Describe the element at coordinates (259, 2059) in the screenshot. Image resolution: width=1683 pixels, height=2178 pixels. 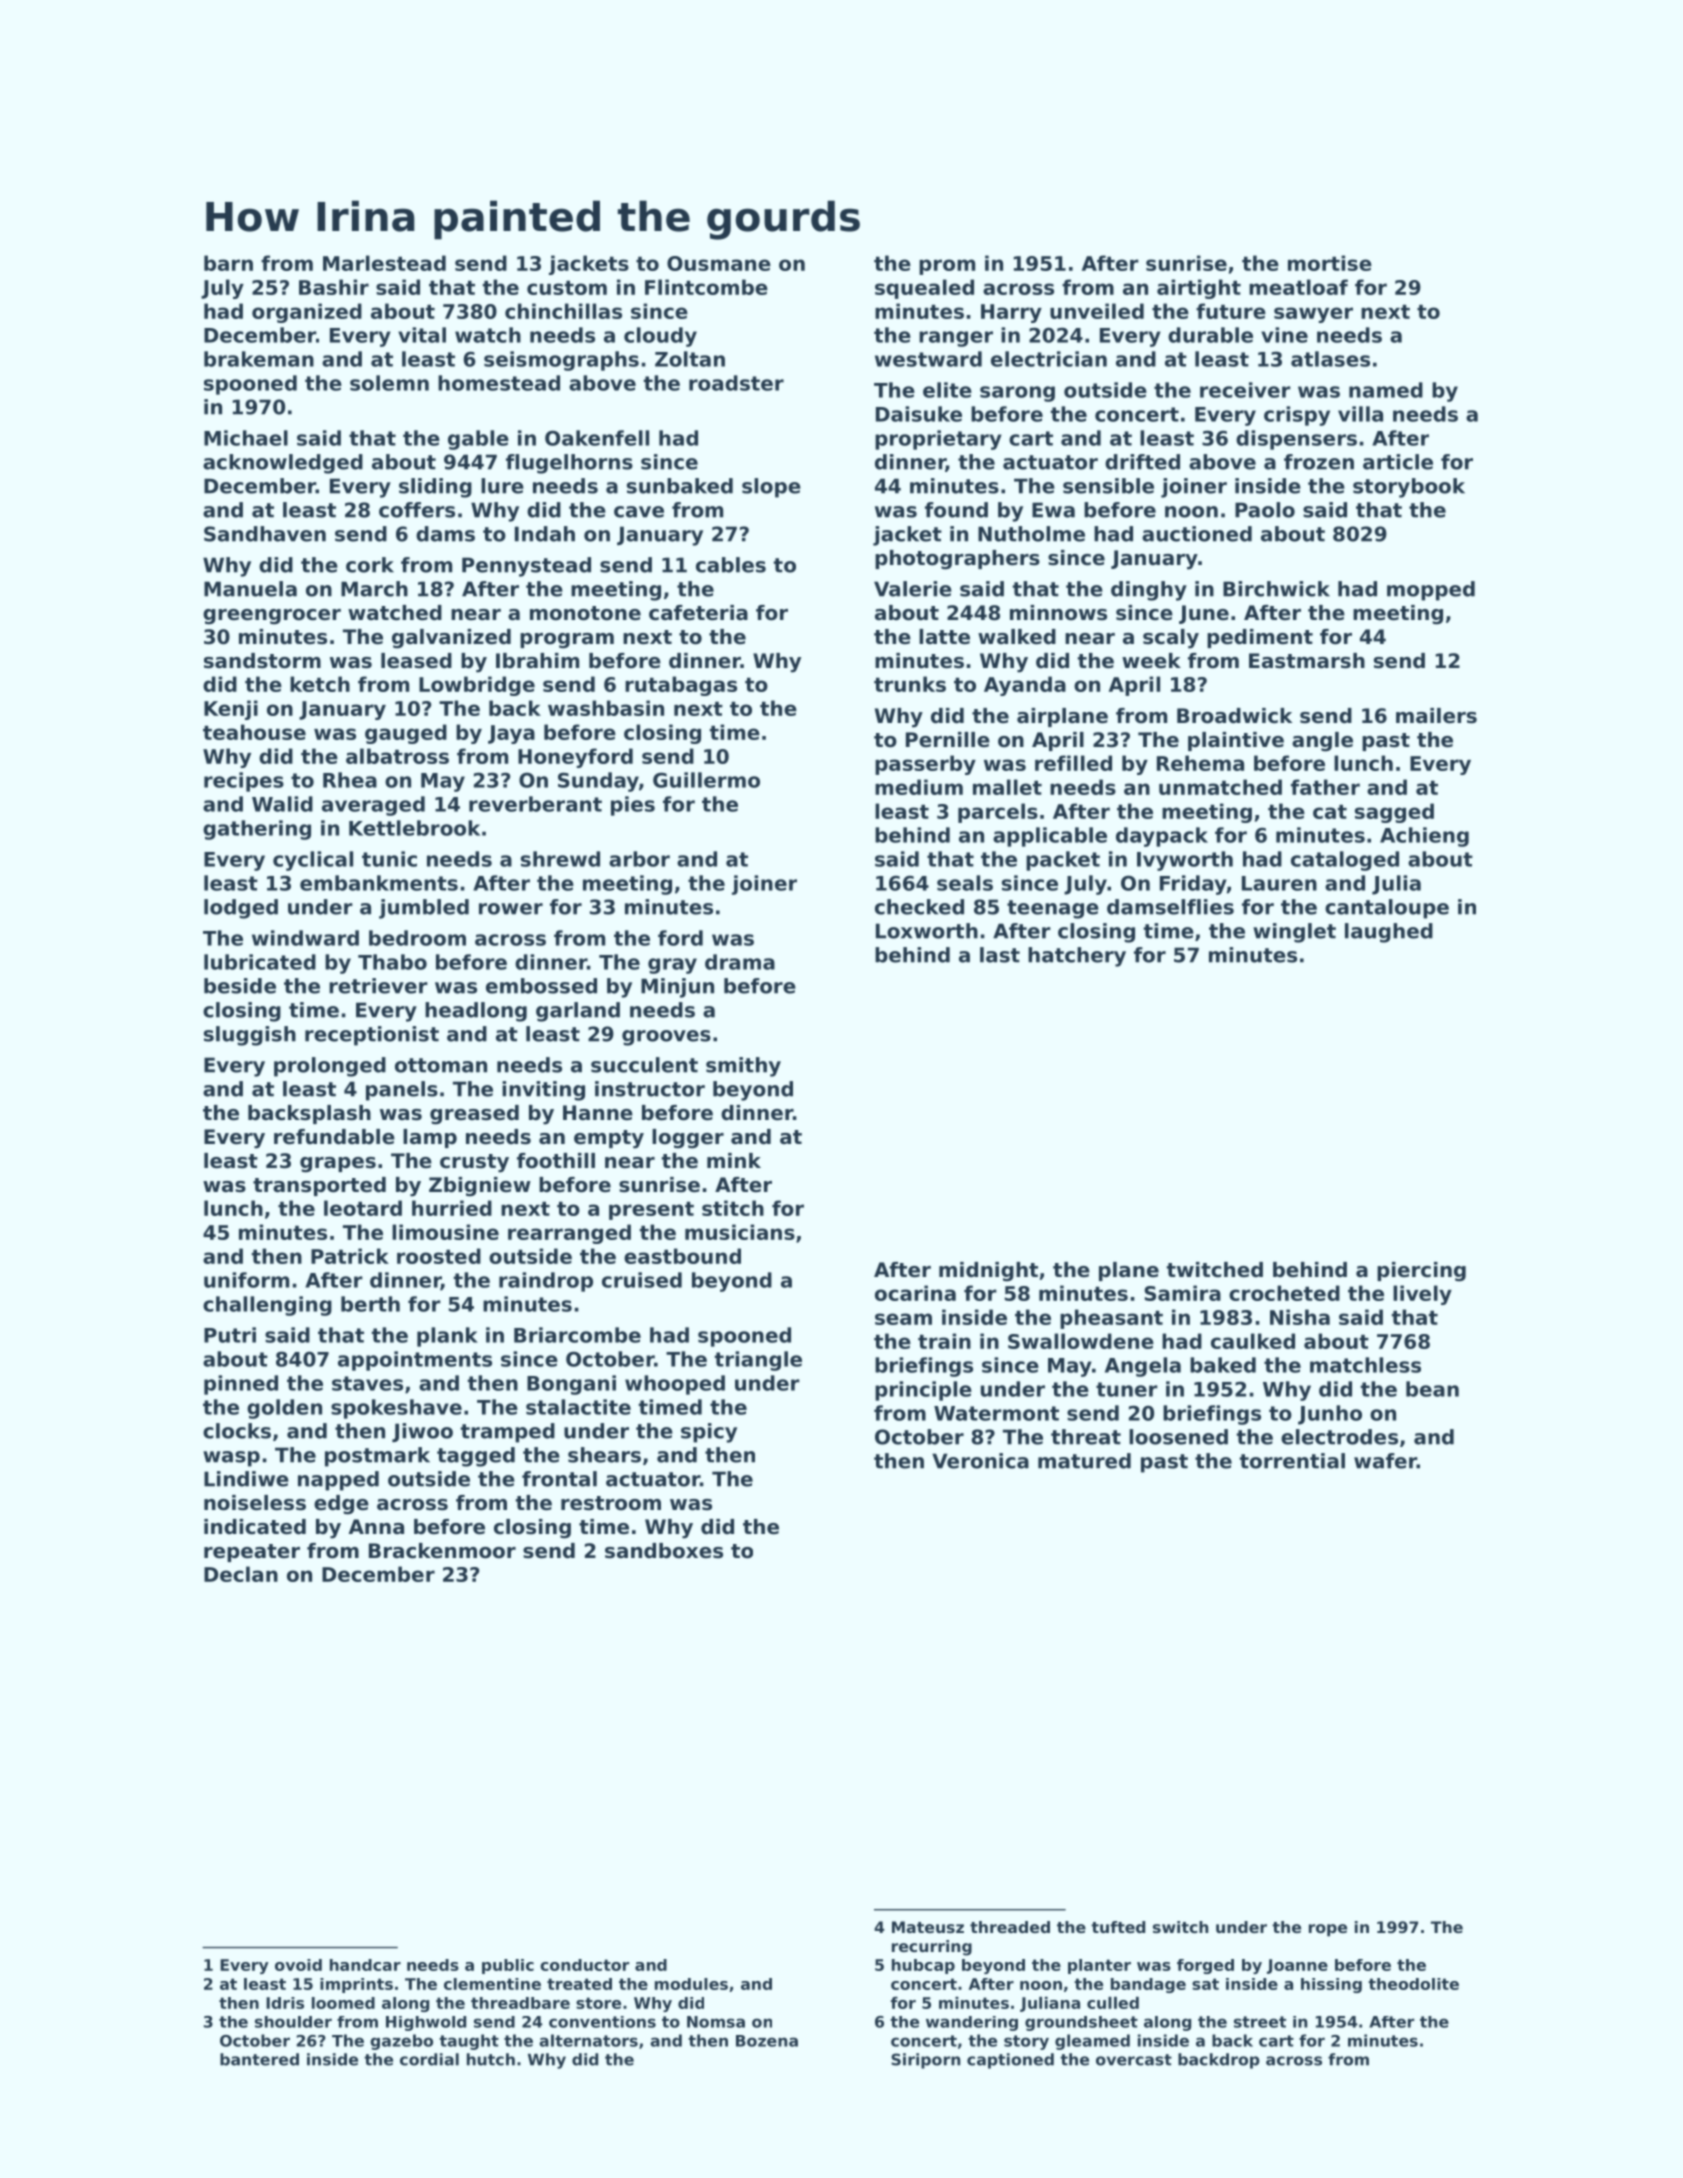
I see `bantered` at that location.
